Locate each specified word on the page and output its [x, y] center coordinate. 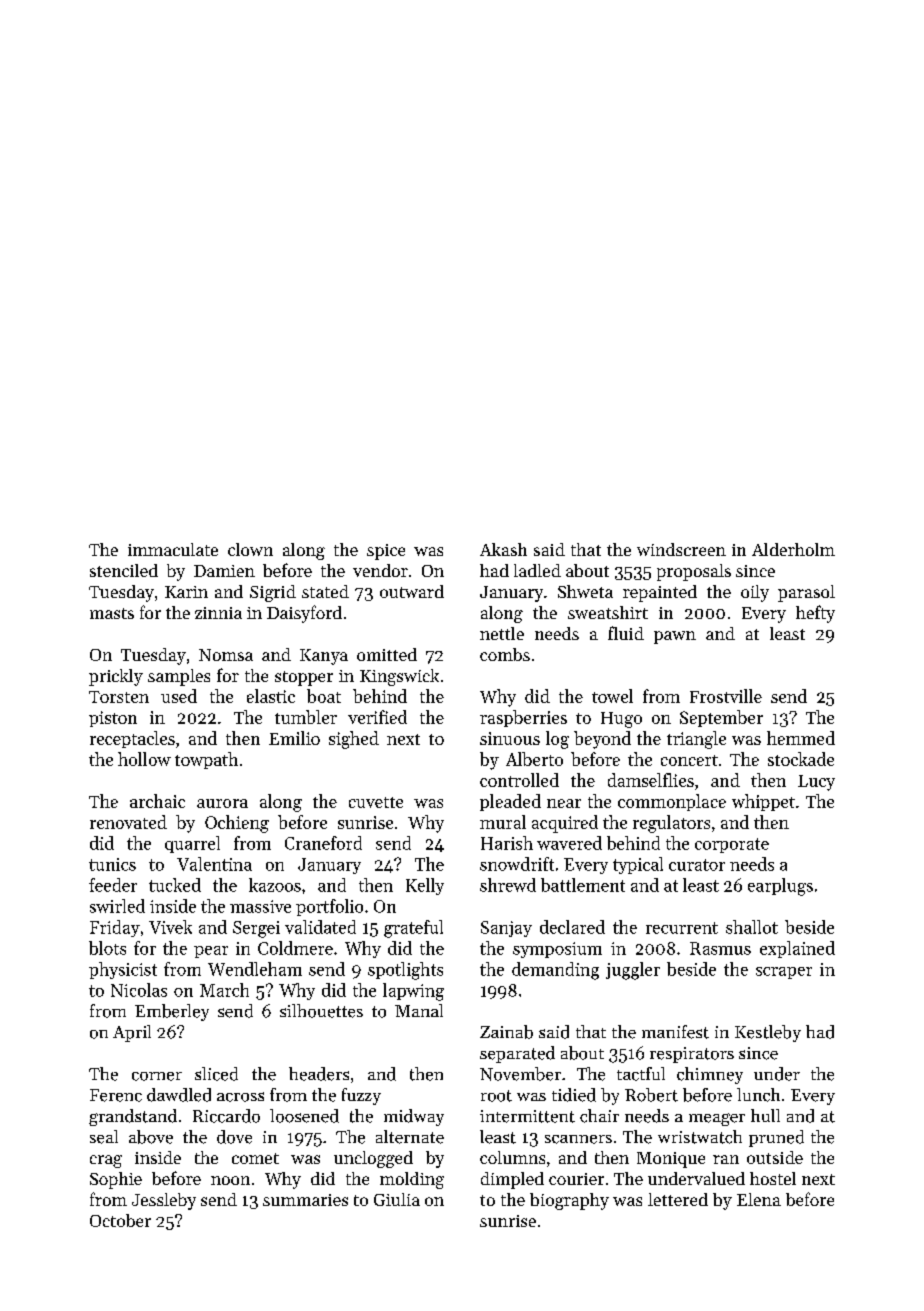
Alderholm [793, 549]
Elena [759, 1199]
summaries [305, 1200]
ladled [537, 570]
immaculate [173, 549]
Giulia [397, 1199]
